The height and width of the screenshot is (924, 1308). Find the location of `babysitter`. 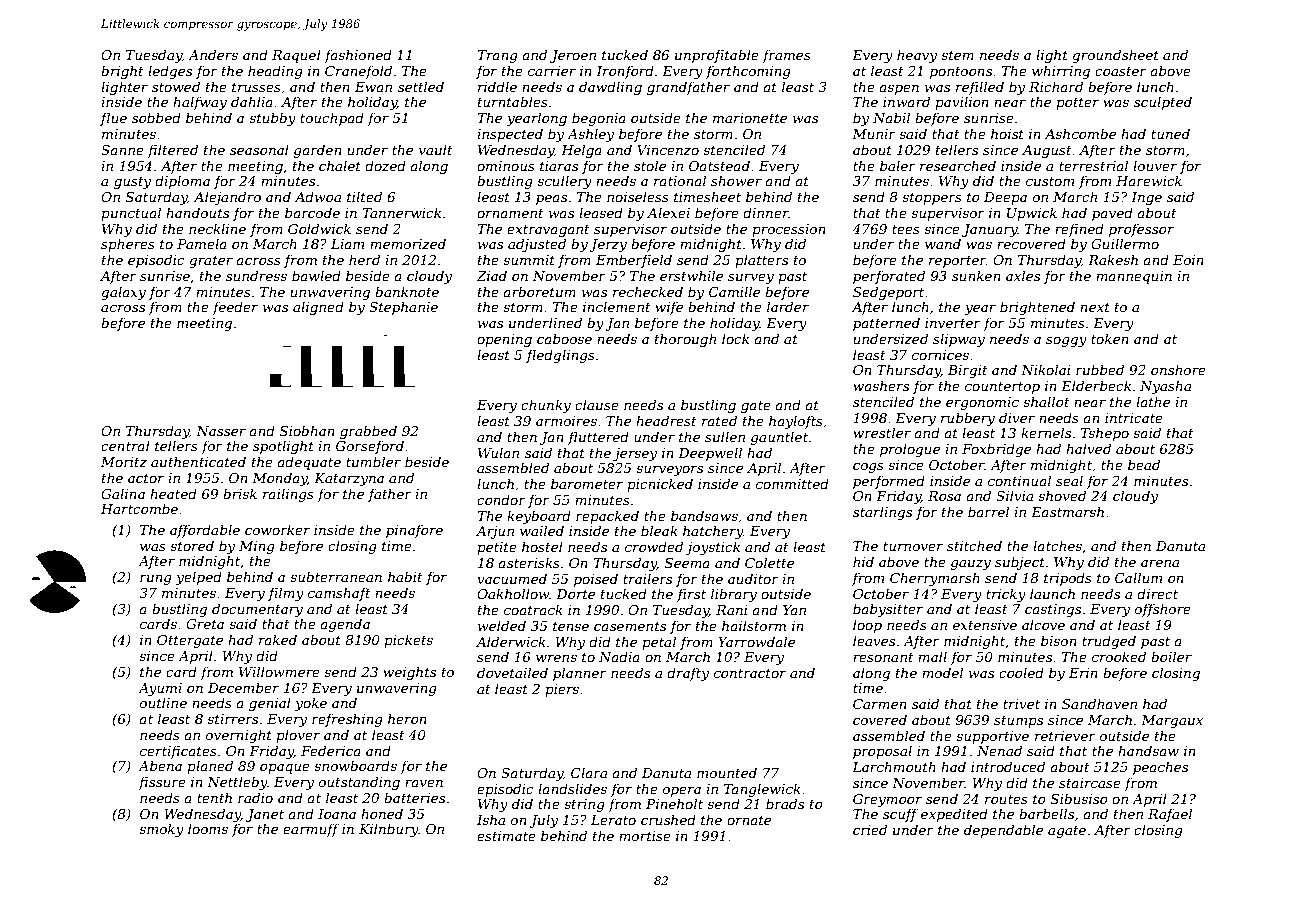

babysitter is located at coordinates (888, 610).
